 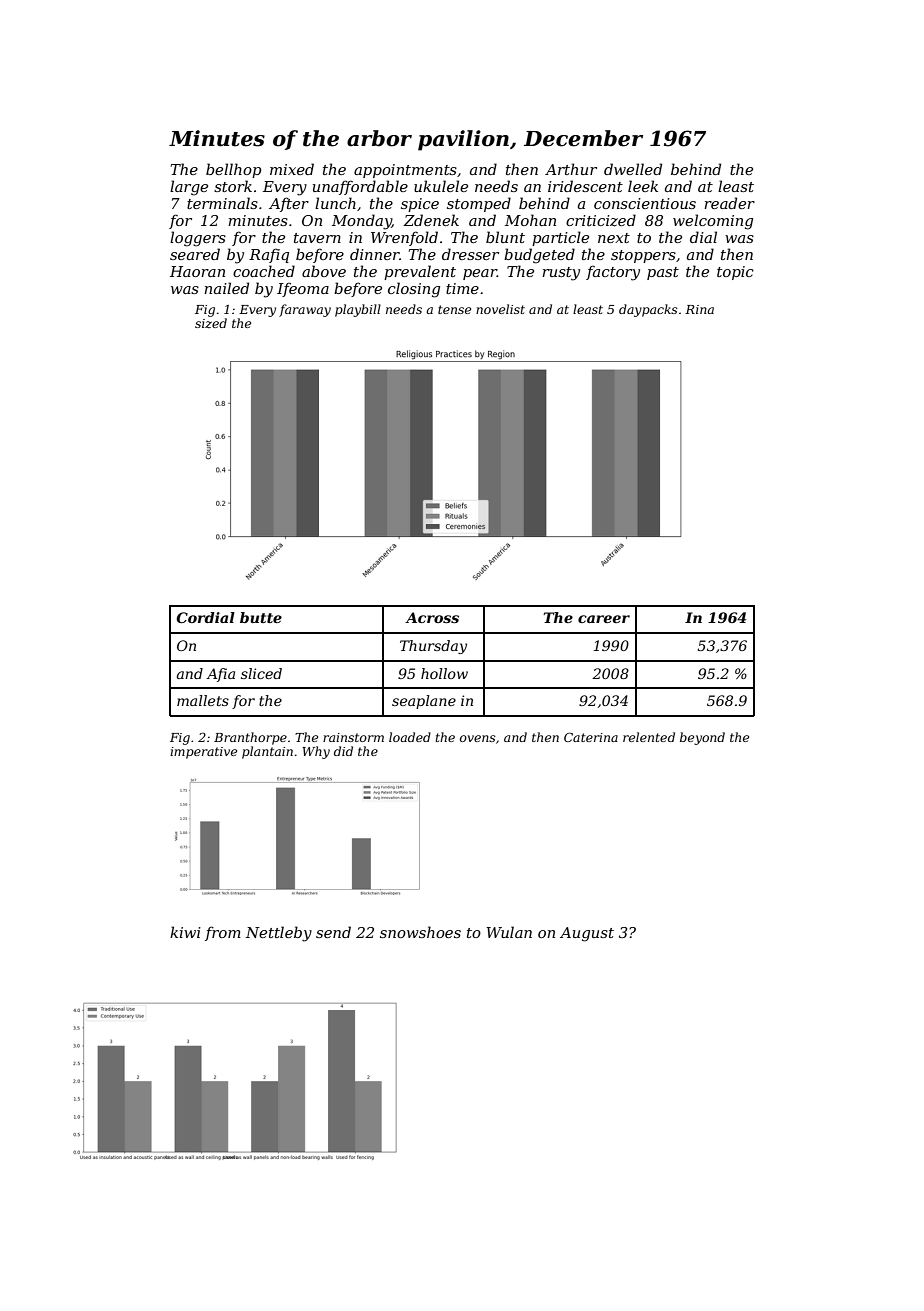 I want to click on Afia, so click(x=220, y=675).
